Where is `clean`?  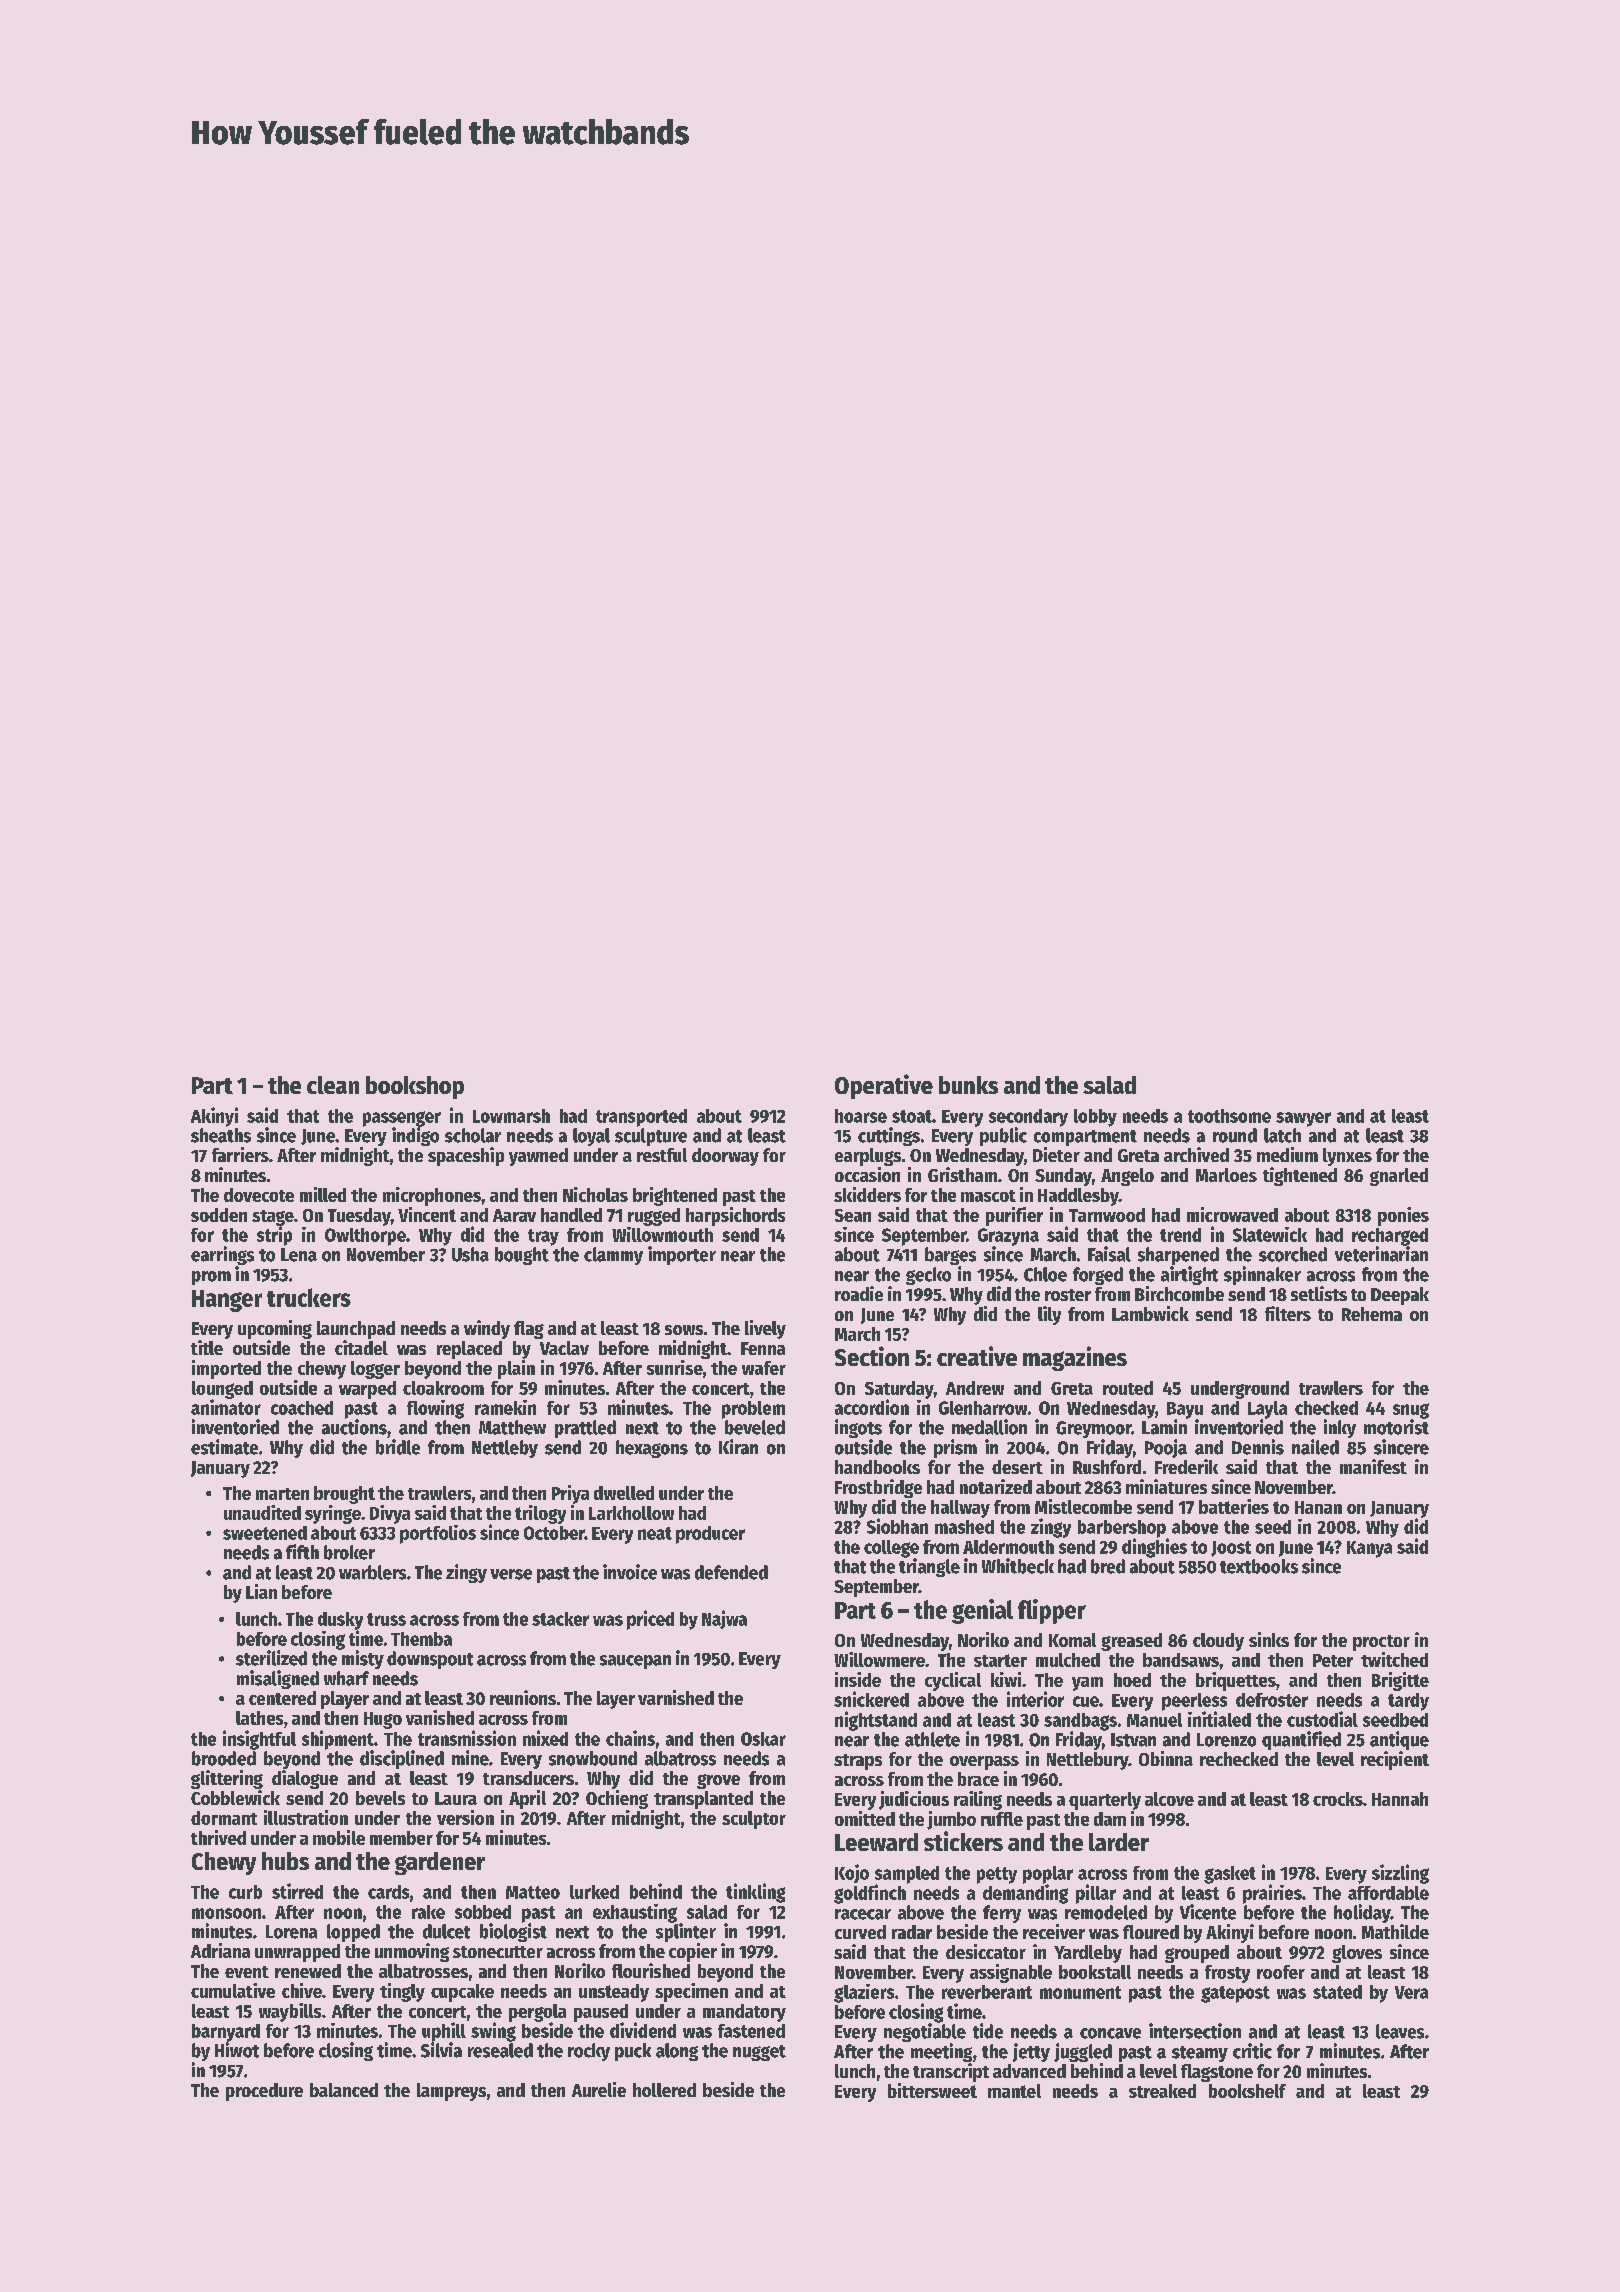 clean is located at coordinates (333, 1085).
